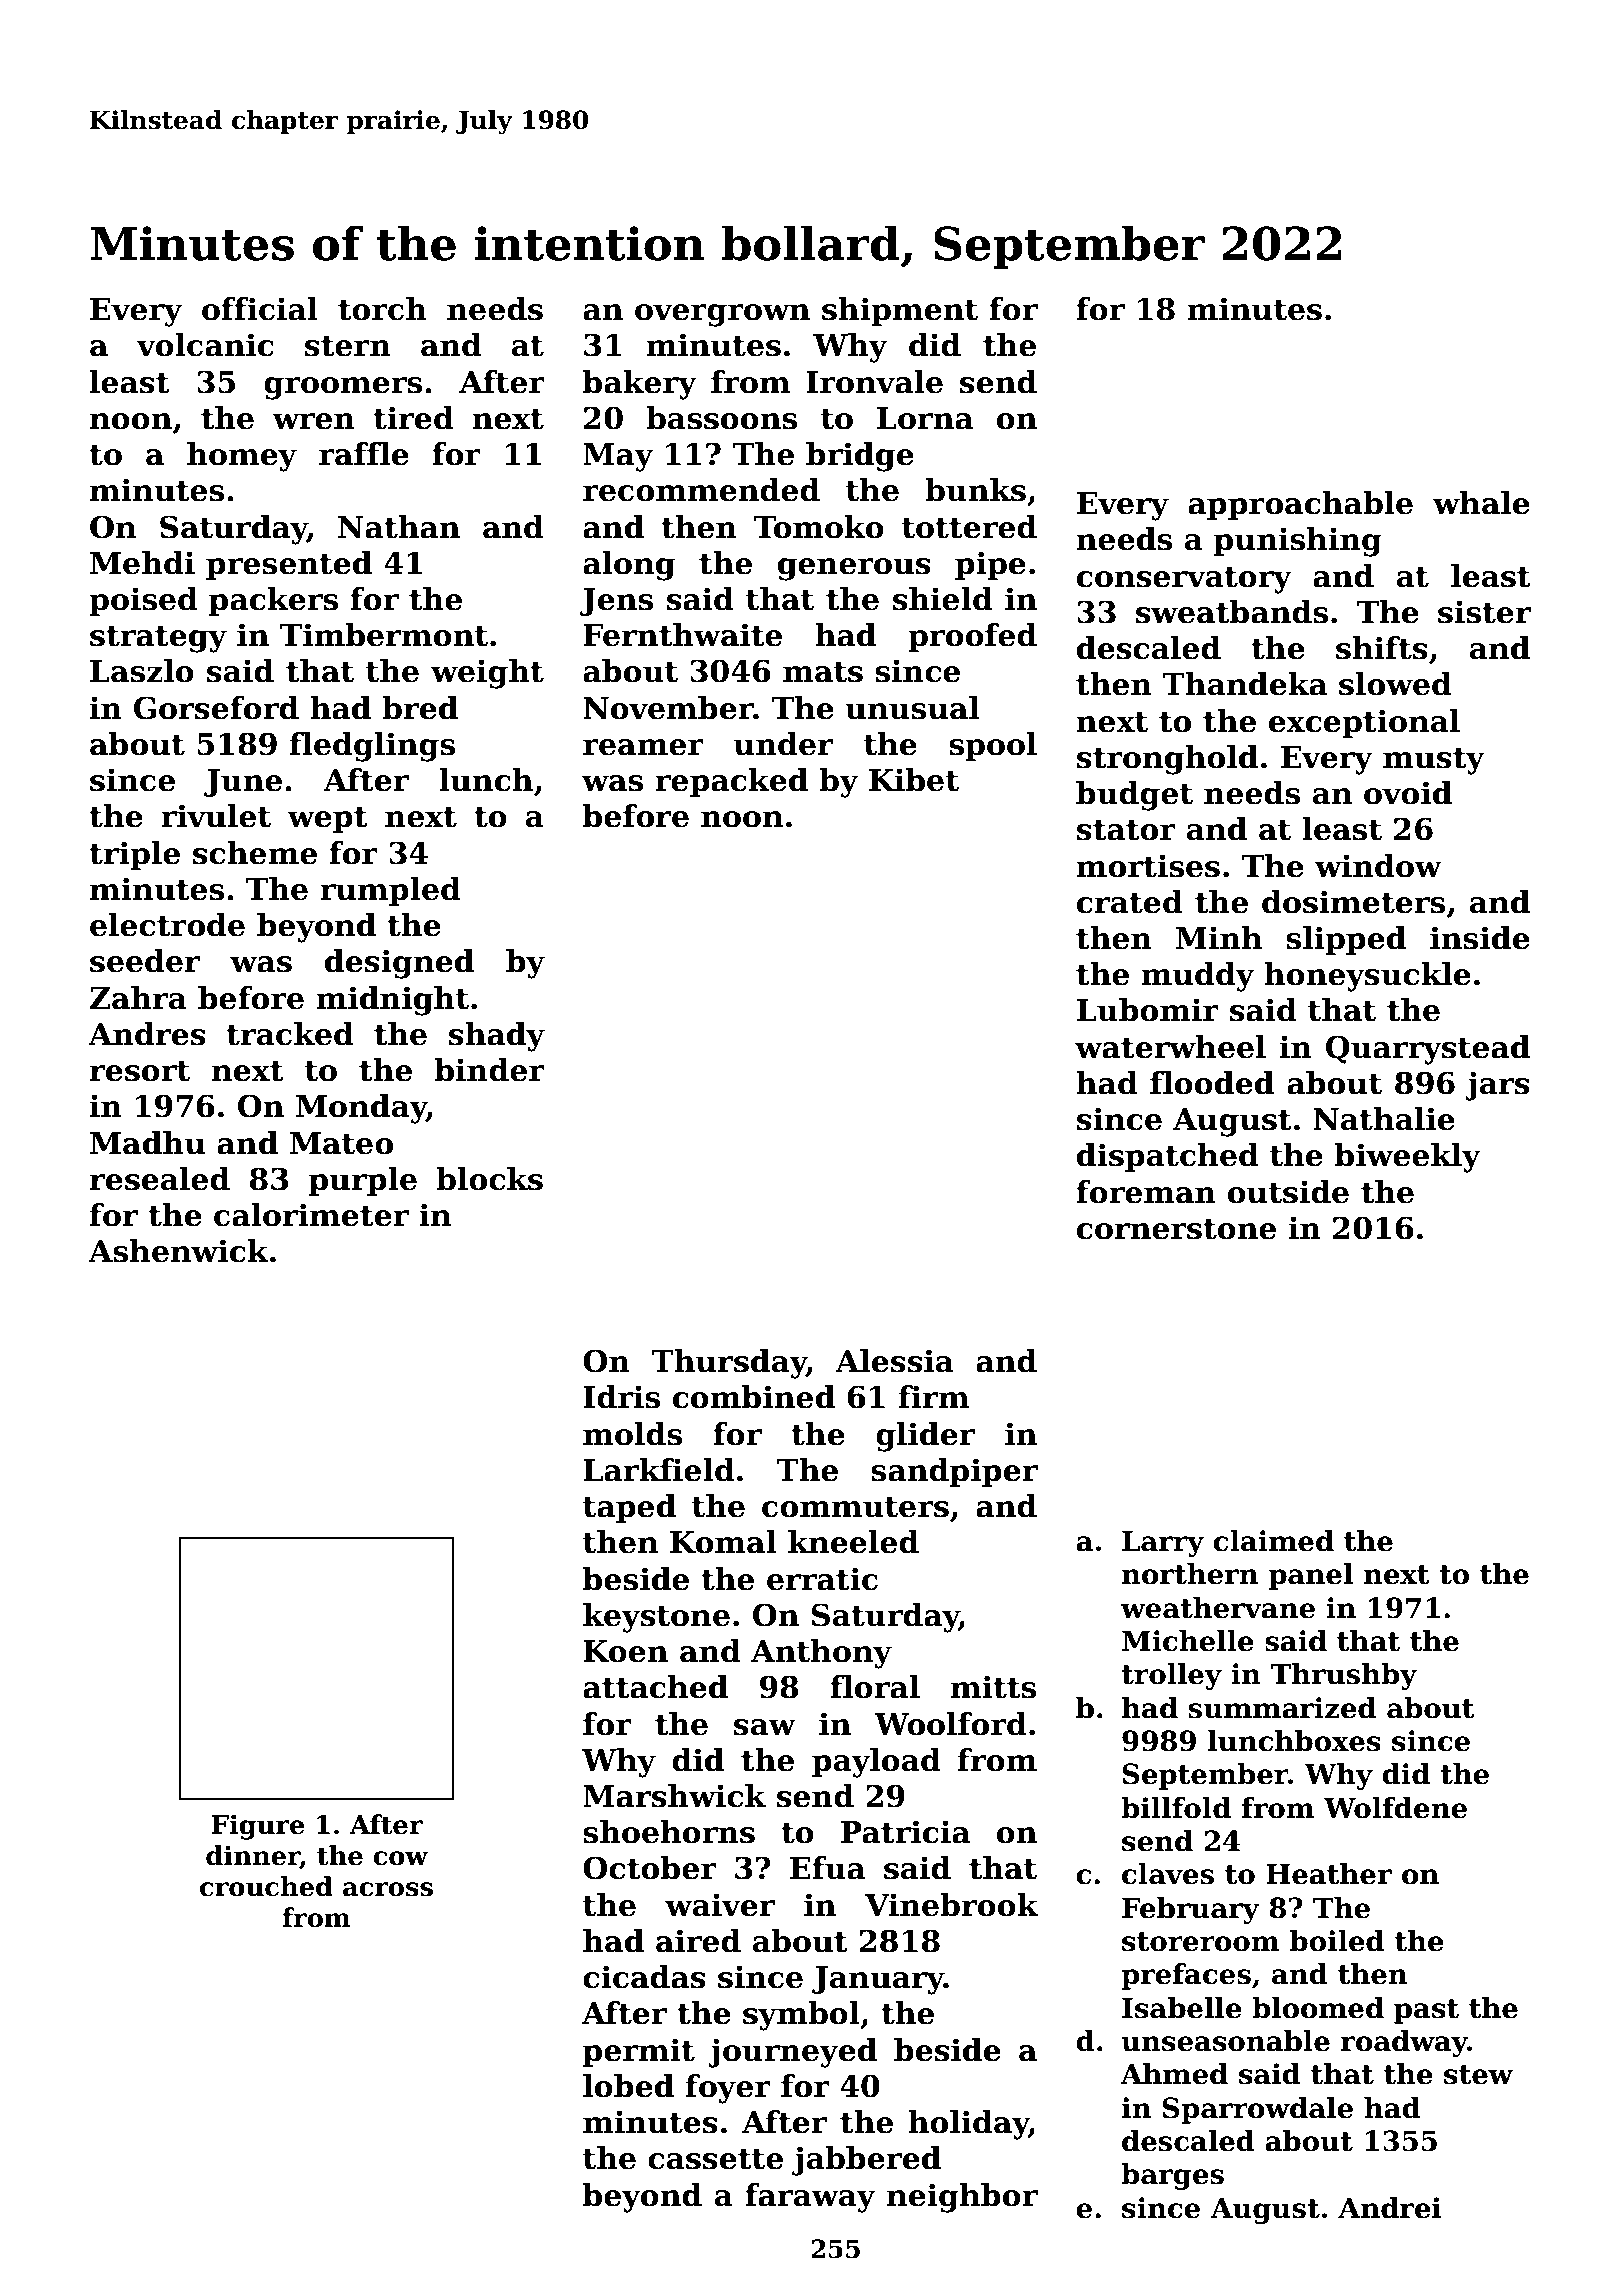 This document has width=1620, height=2292. Describe the element at coordinates (382, 309) in the document. I see `torch` at that location.
